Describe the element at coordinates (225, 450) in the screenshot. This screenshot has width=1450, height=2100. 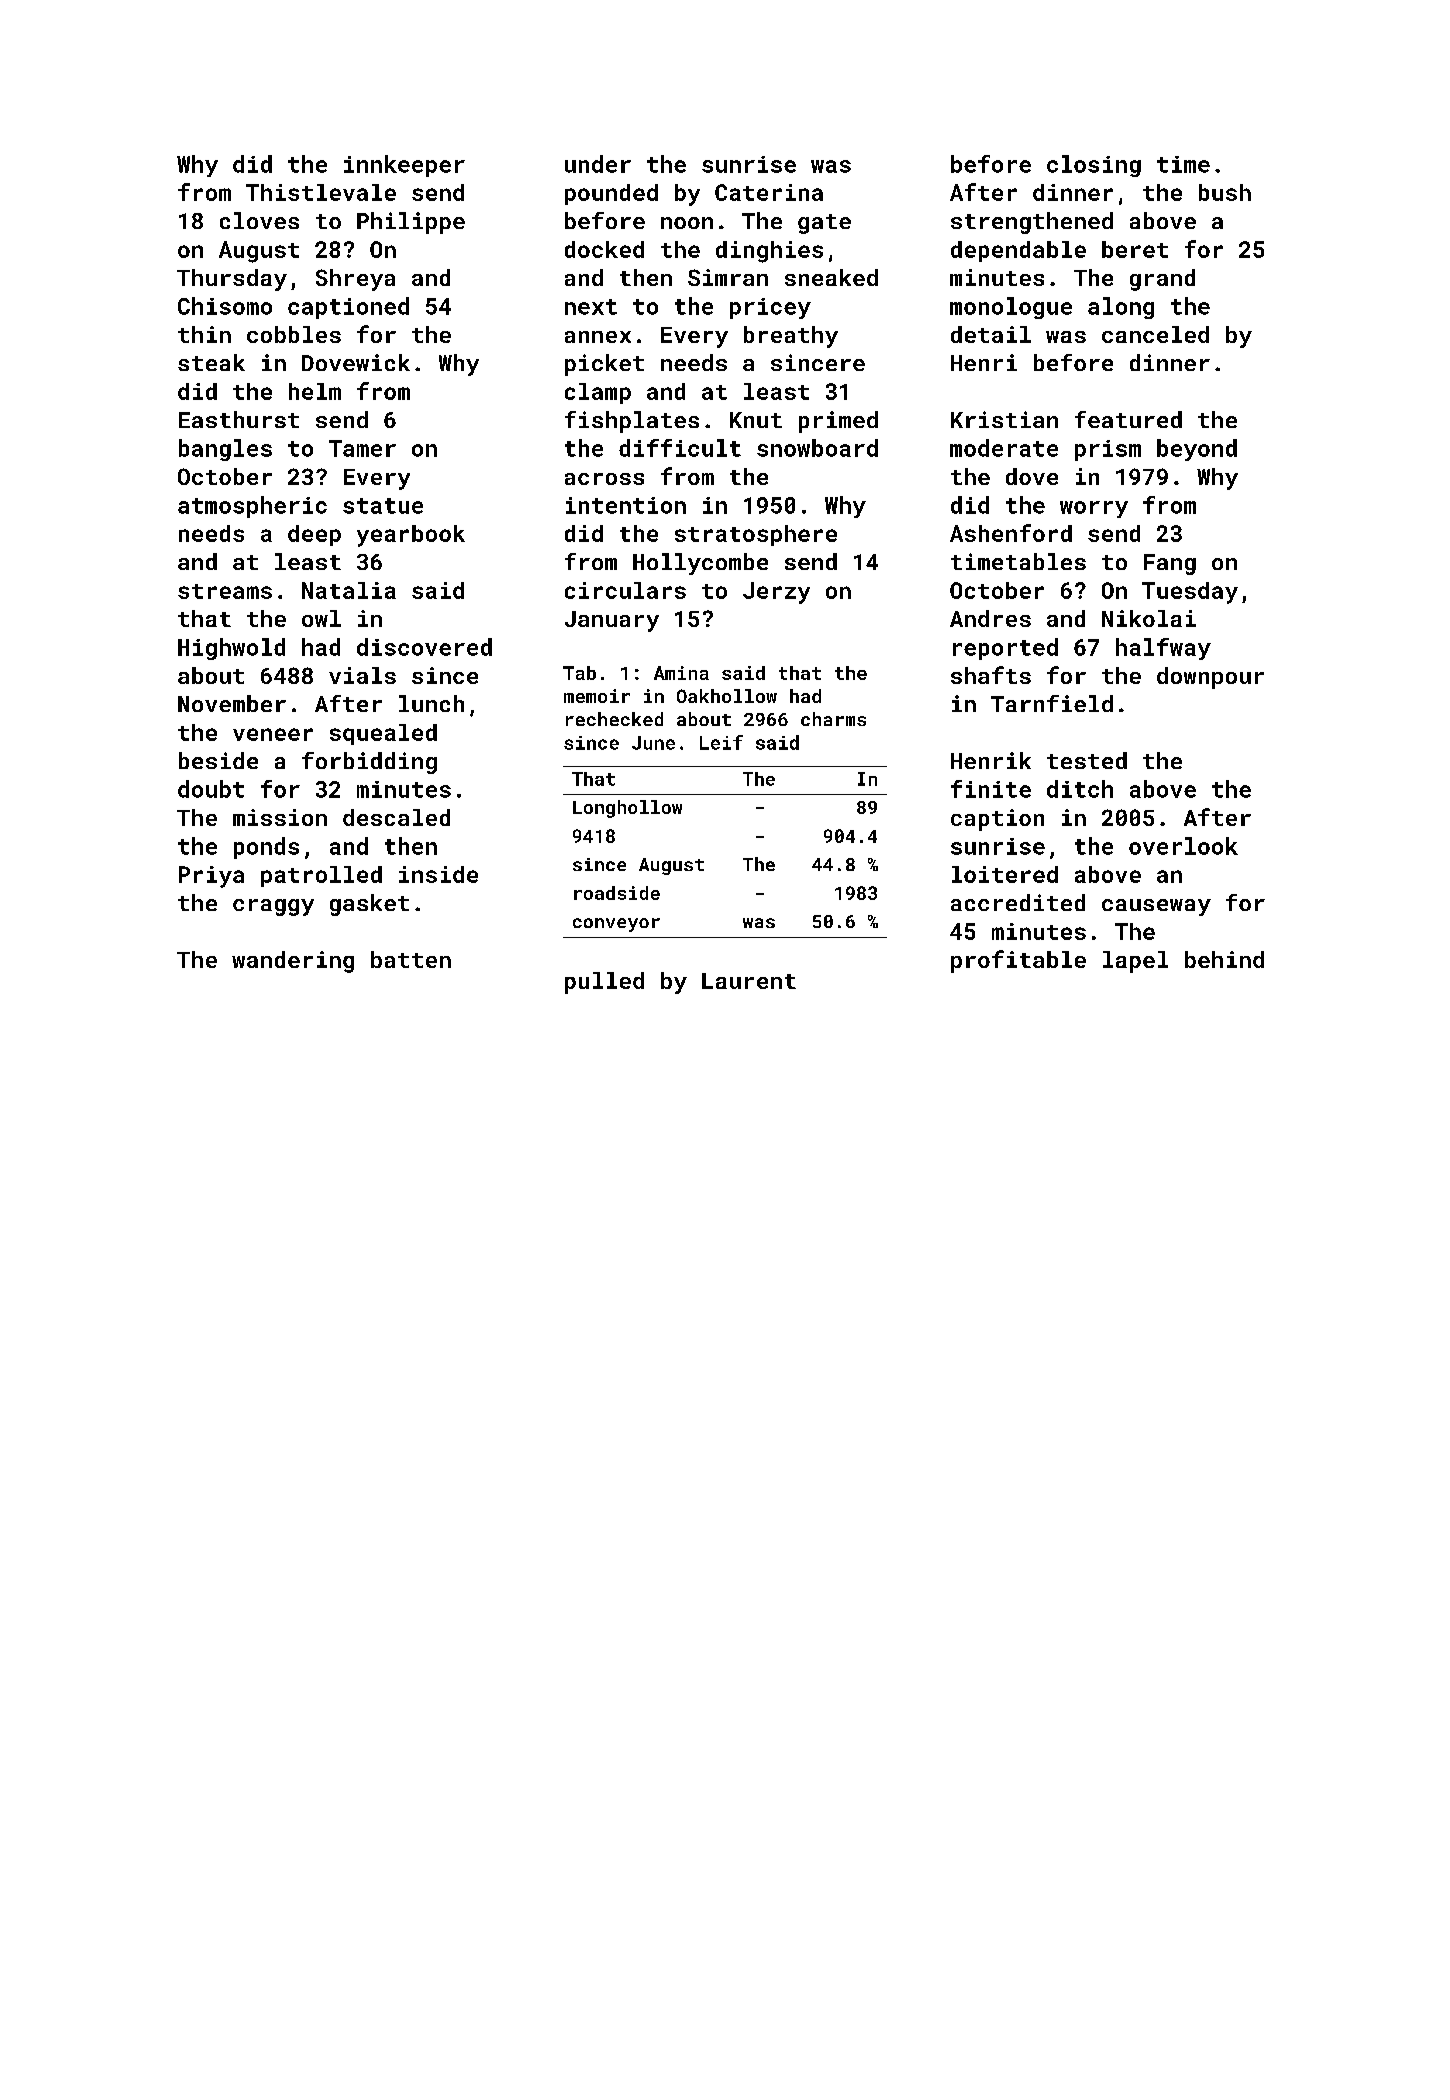
I see `bangles` at that location.
